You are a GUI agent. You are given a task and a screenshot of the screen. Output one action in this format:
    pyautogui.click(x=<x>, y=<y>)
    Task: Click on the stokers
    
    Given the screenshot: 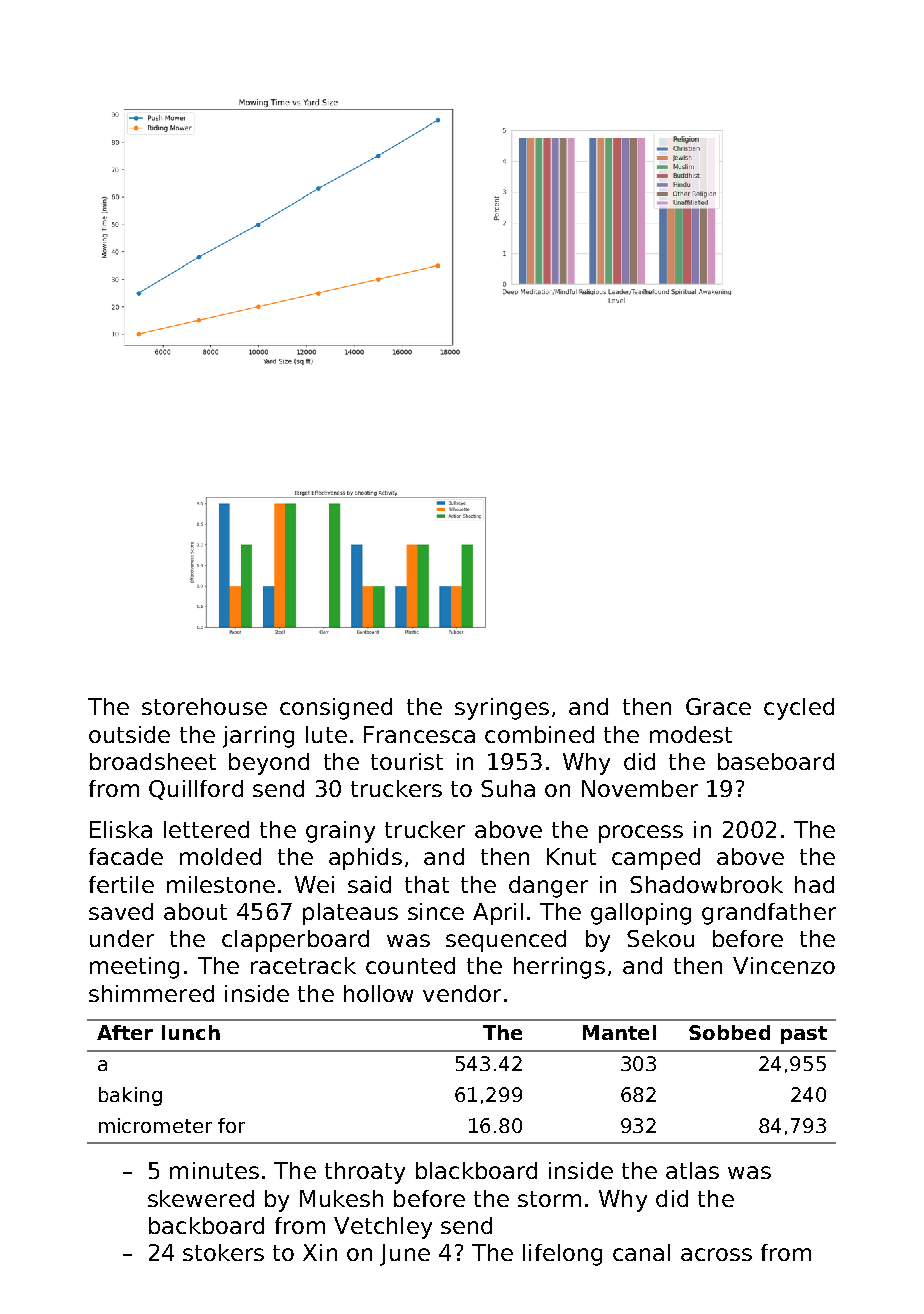 What is the action you would take?
    pyautogui.click(x=223, y=1252)
